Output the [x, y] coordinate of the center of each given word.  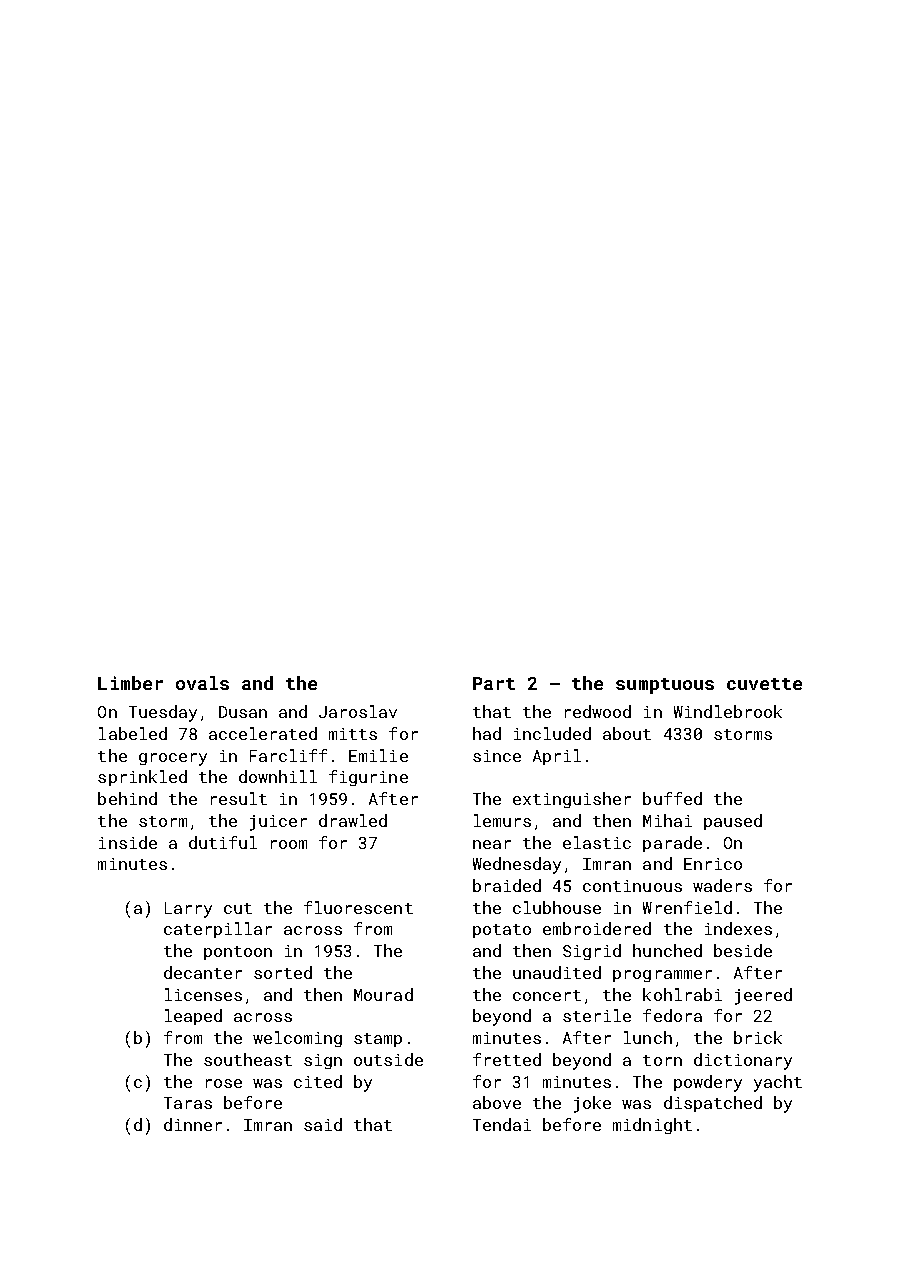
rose [224, 1083]
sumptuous [665, 686]
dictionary [743, 1061]
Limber [130, 683]
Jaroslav [358, 711]
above [497, 1102]
